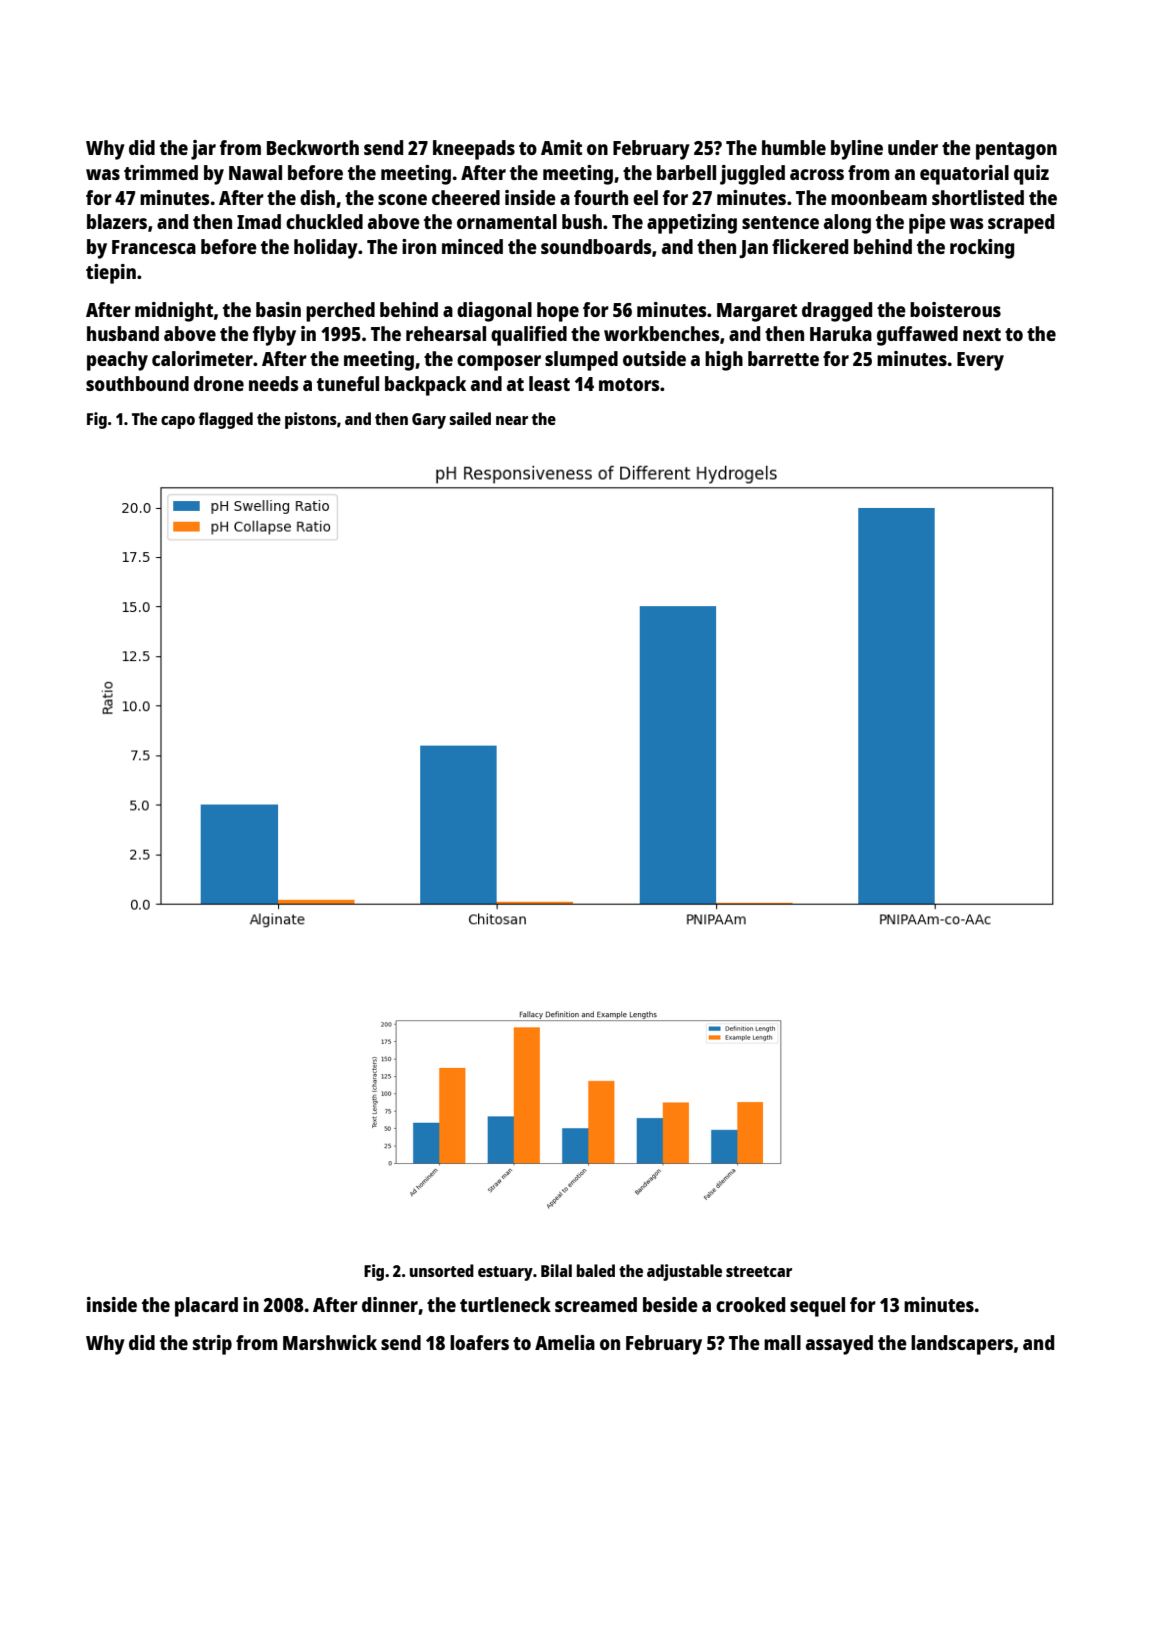 The height and width of the screenshot is (1636, 1156). I want to click on next, so click(982, 334).
